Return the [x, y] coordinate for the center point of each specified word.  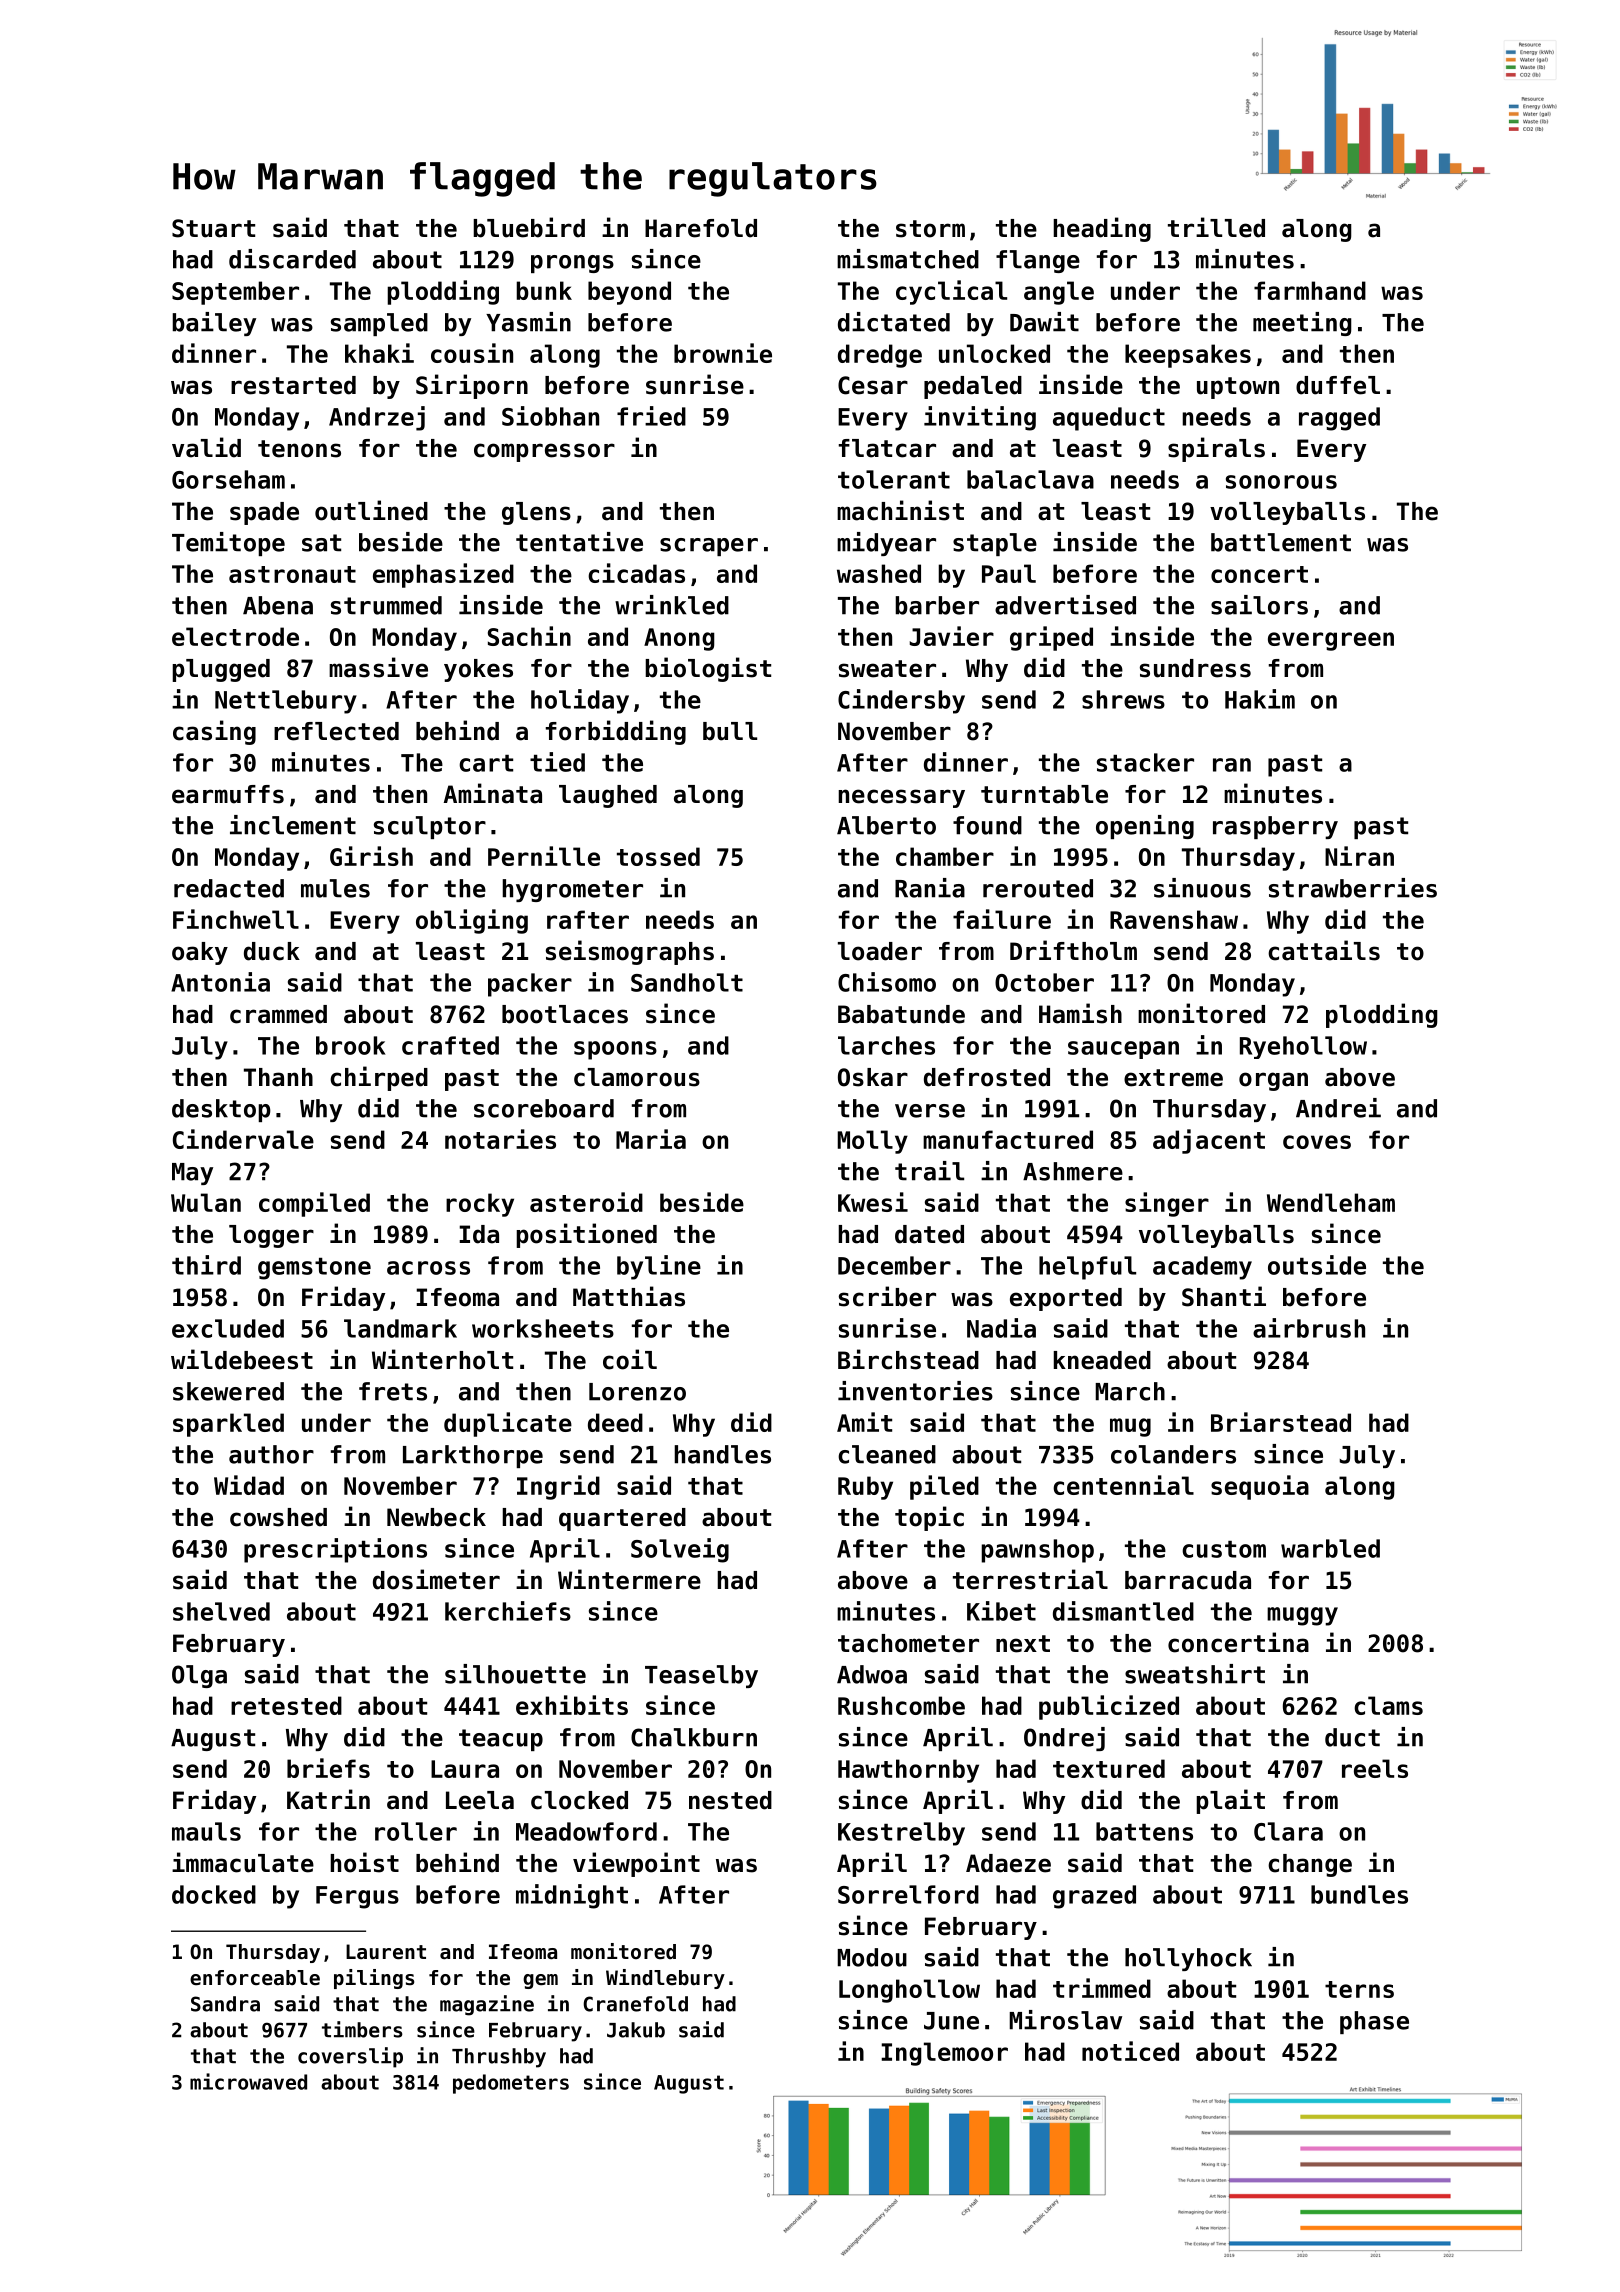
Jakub [636, 2030]
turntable [1044, 794]
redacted [229, 888]
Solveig [680, 1550]
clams [1388, 1705]
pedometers [511, 2084]
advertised [1065, 605]
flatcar [887, 448]
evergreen [1331, 641]
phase [1374, 2022]
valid [206, 447]
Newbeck [436, 1517]
